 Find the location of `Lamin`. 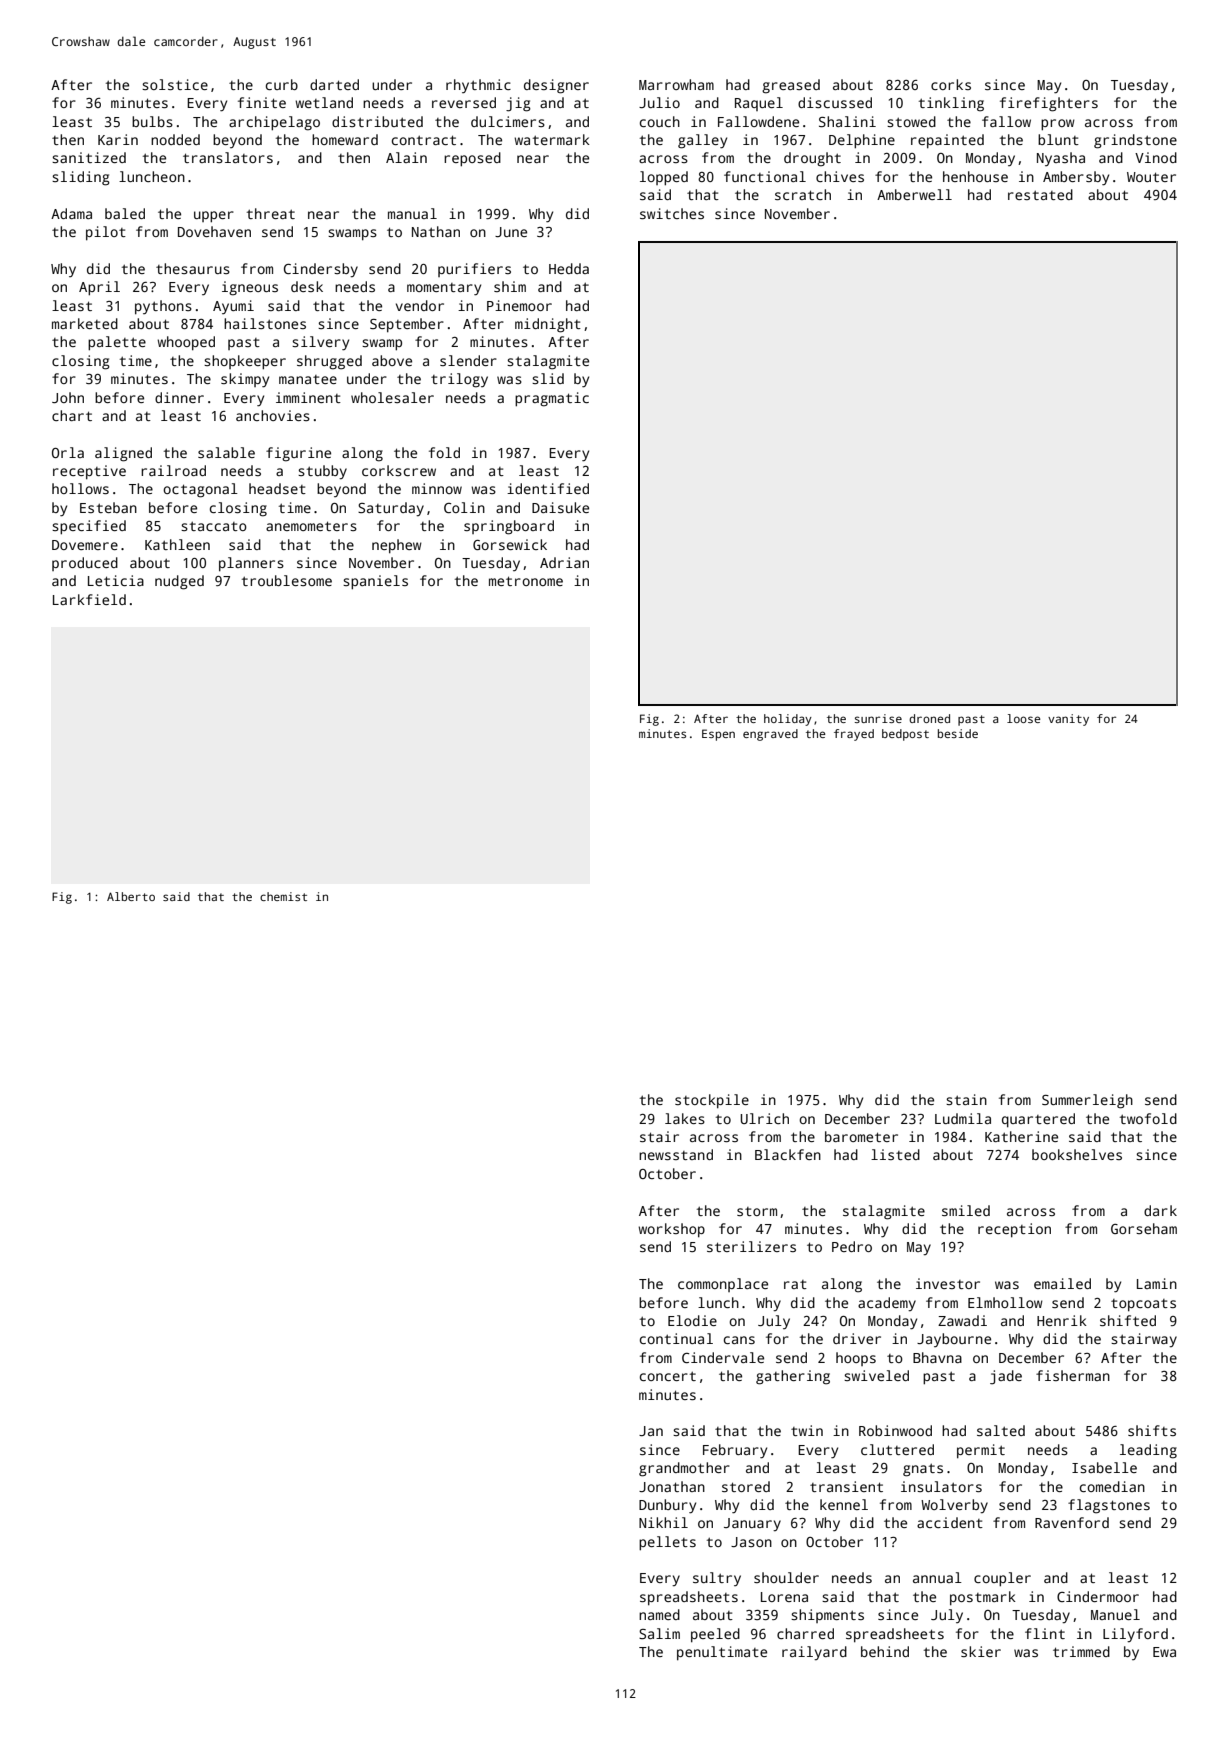

Lamin is located at coordinates (1157, 1283).
